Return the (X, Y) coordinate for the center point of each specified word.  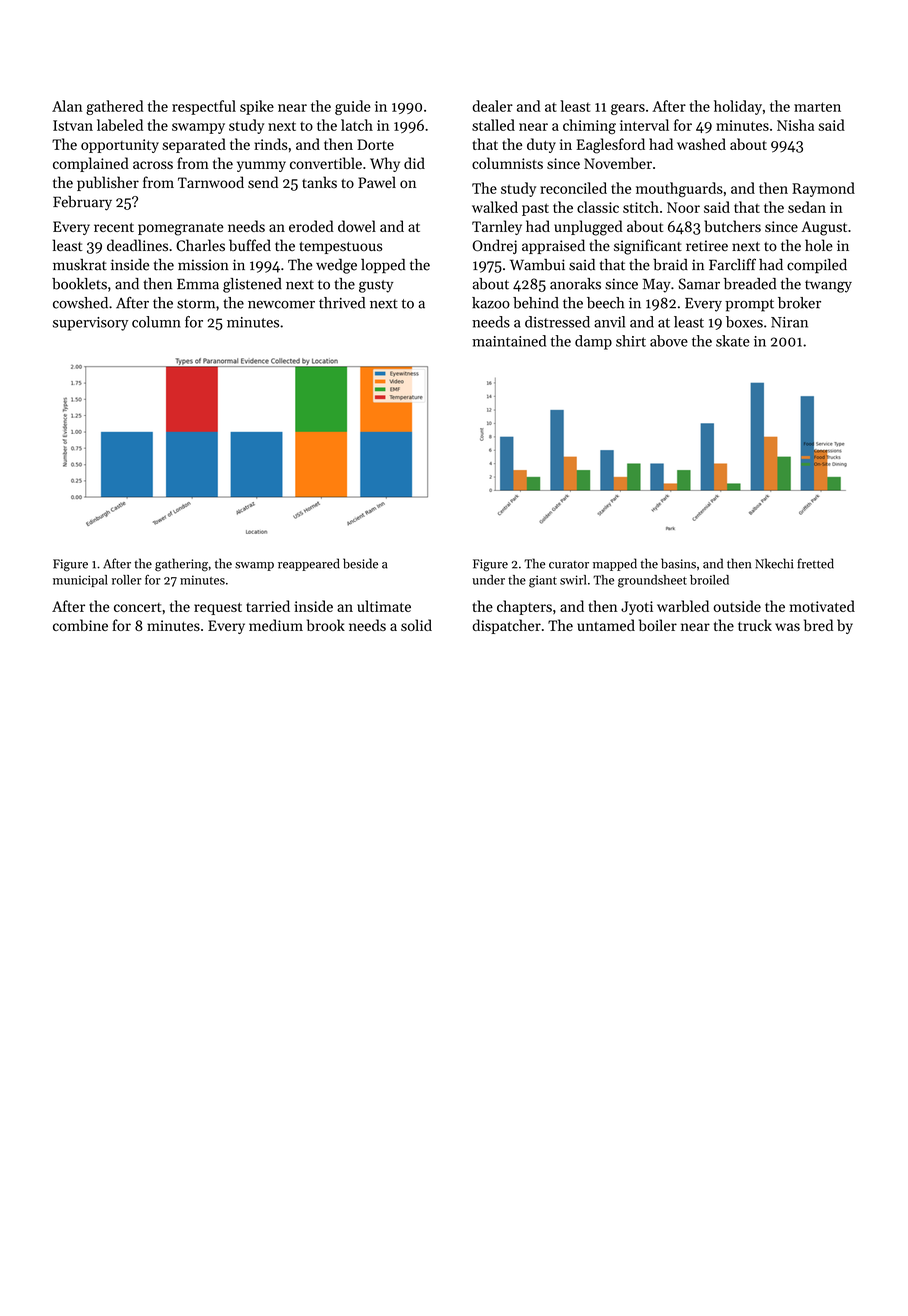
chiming (589, 126)
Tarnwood (211, 182)
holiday (738, 107)
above (669, 341)
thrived (342, 303)
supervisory (90, 324)
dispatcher (506, 626)
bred (818, 625)
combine (80, 625)
